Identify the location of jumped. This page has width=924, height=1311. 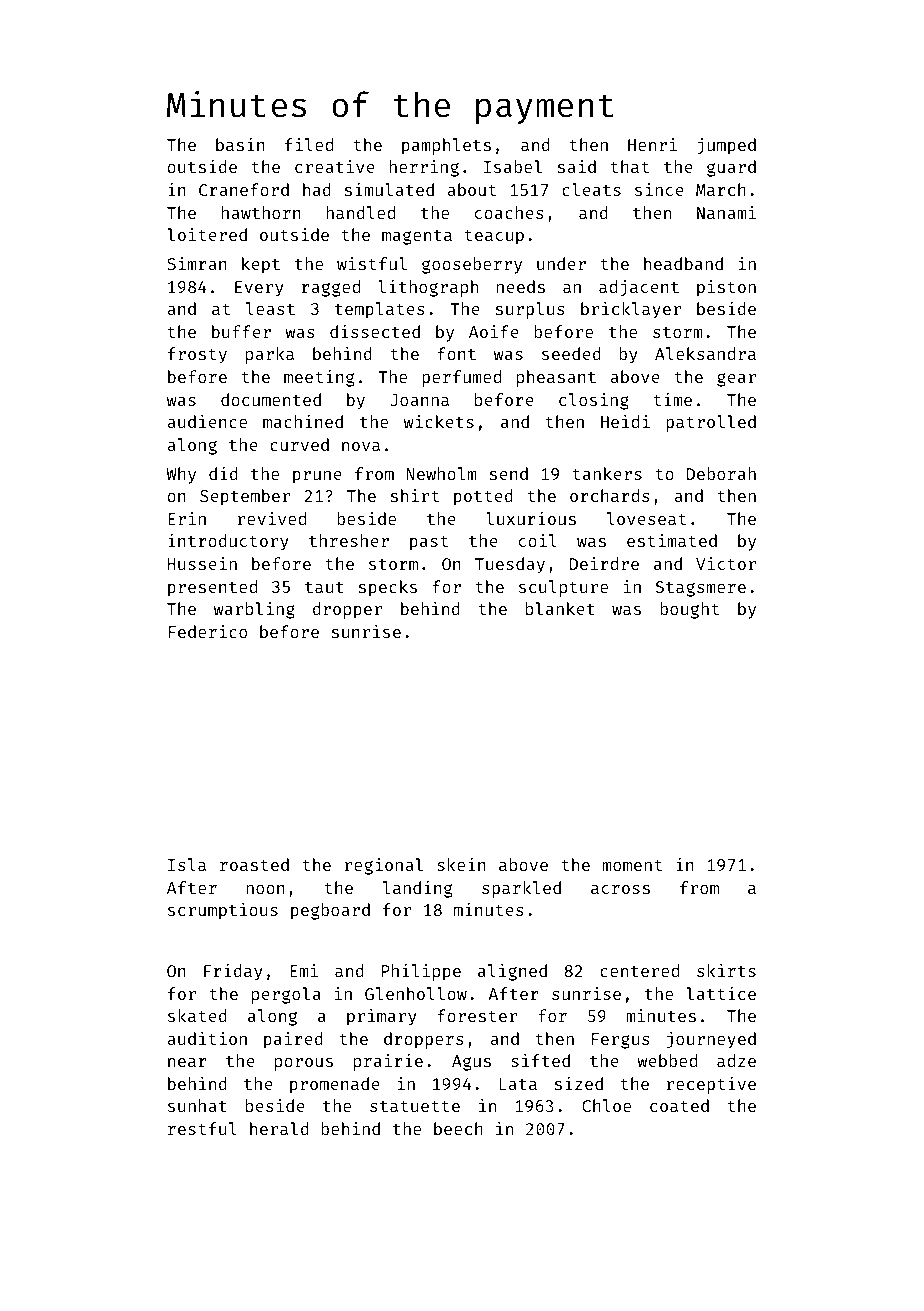
(726, 146).
